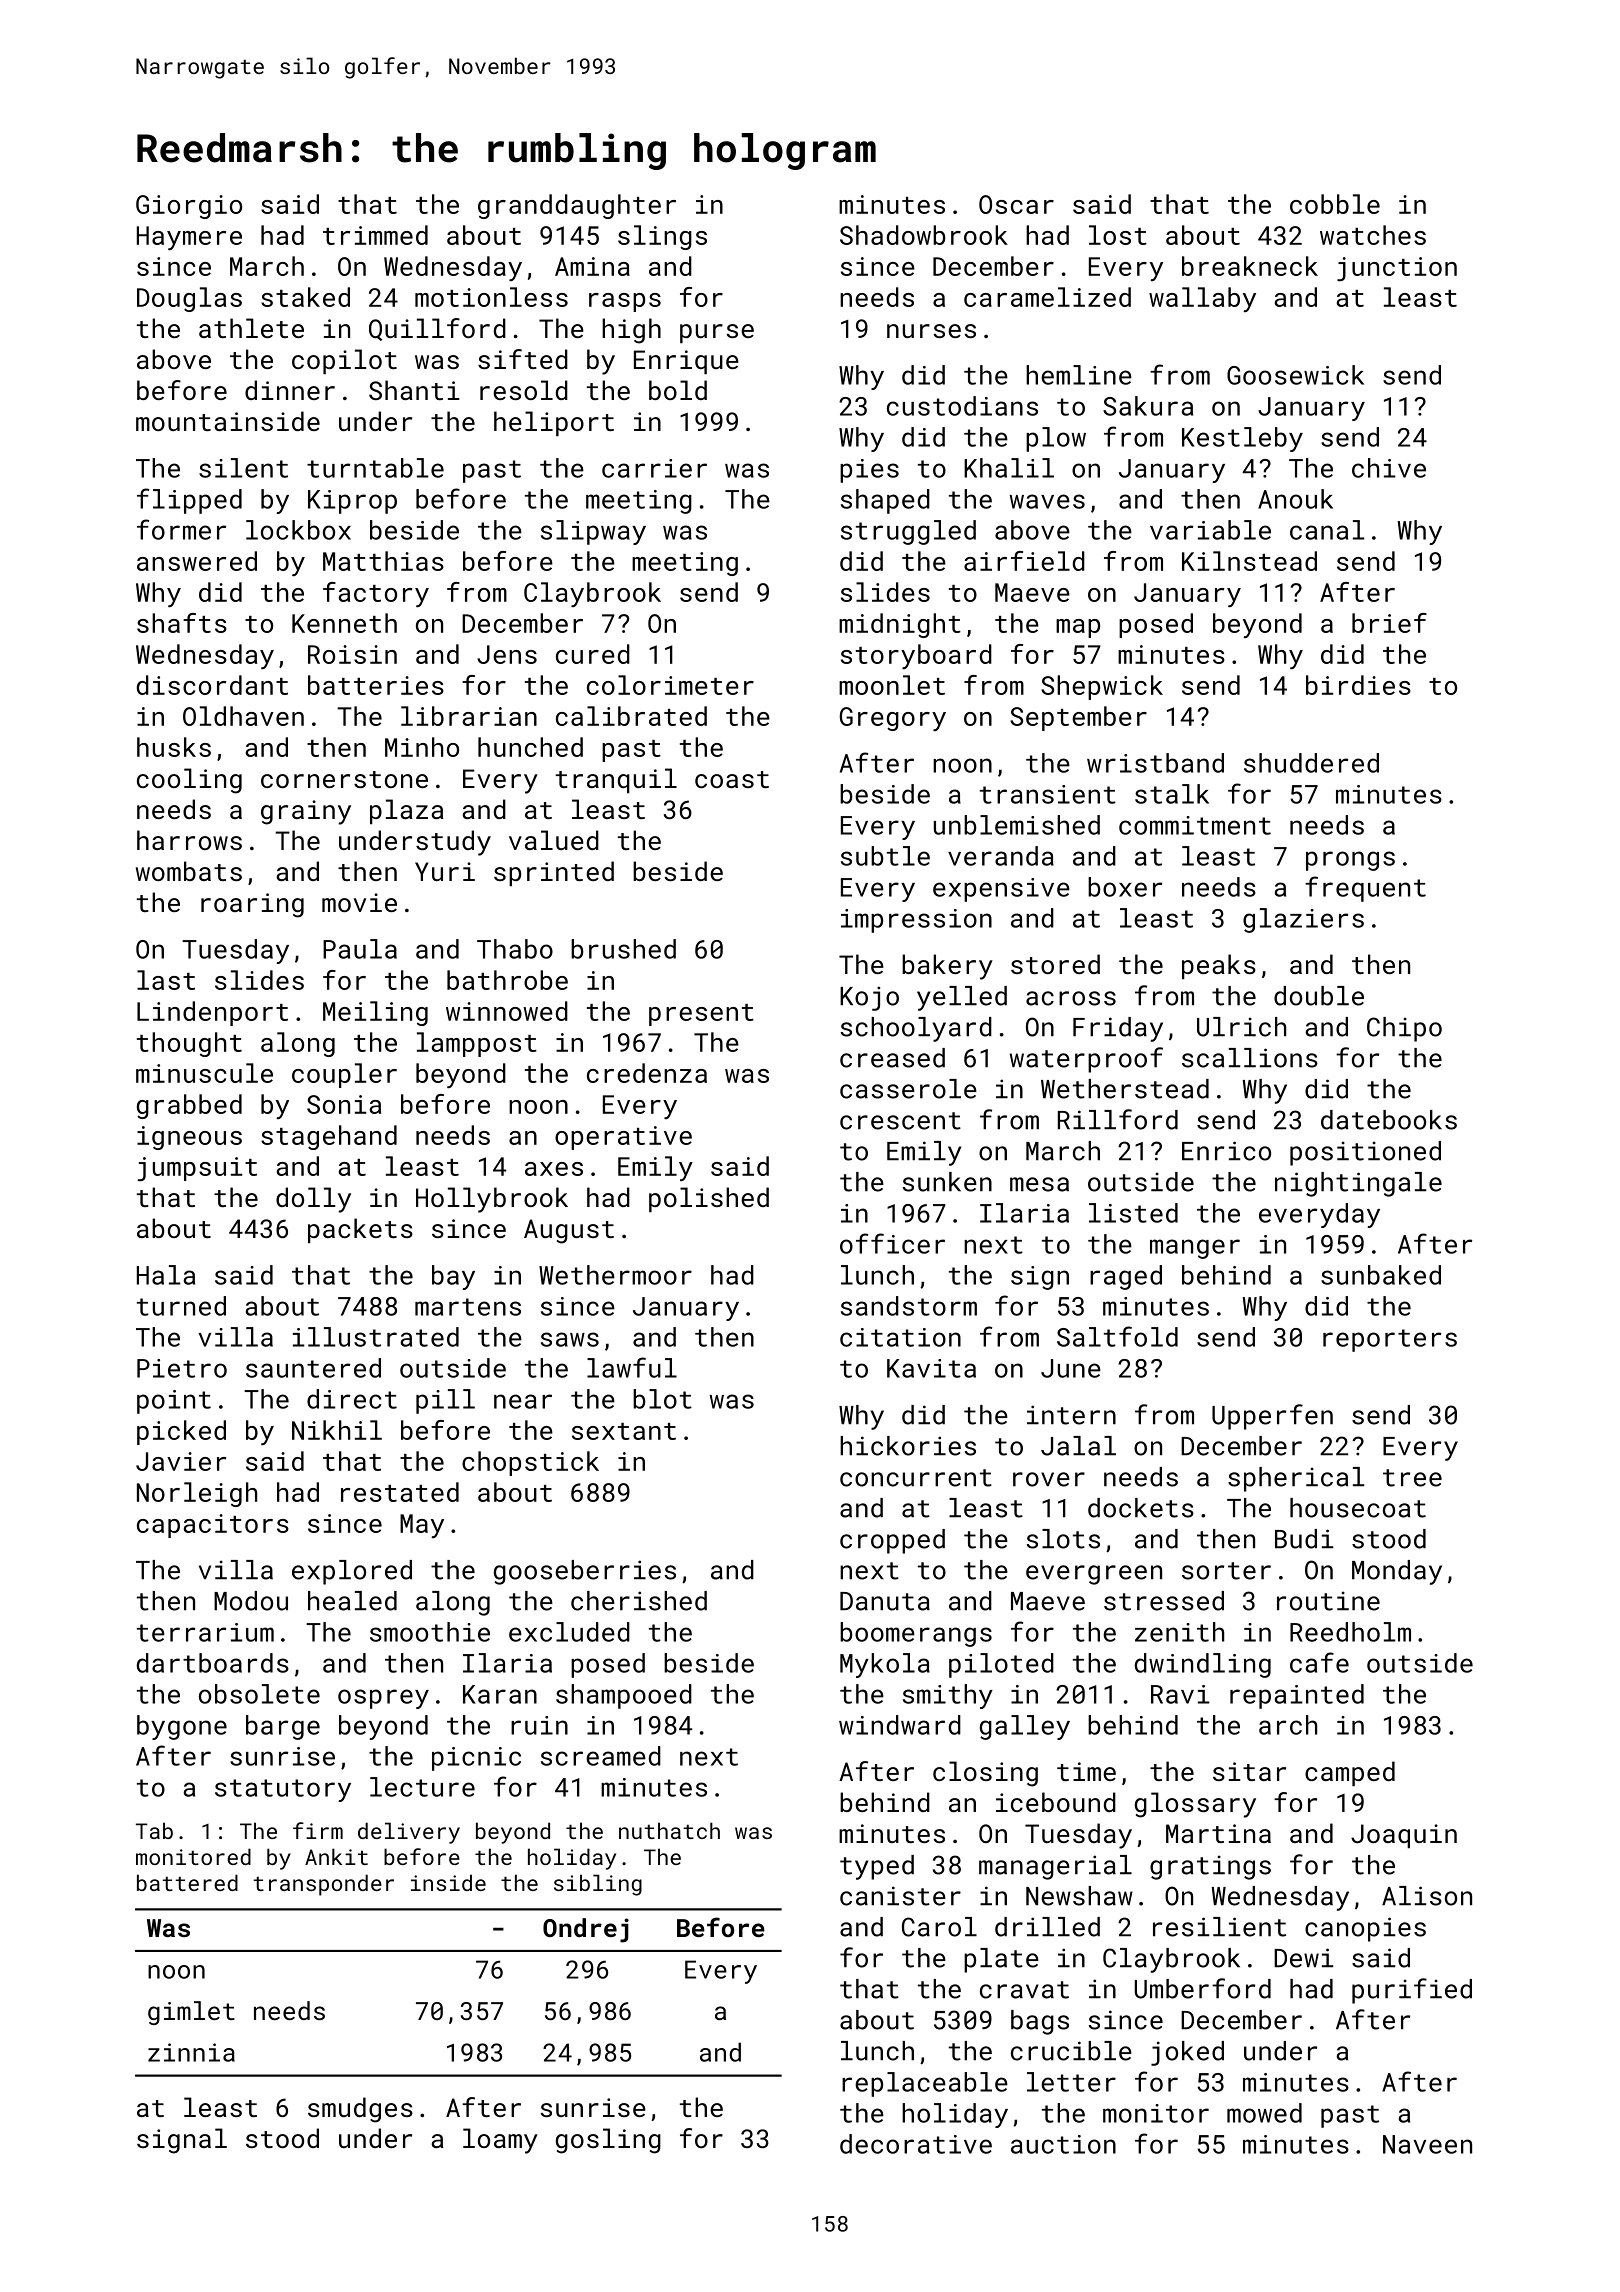 The height and width of the screenshot is (2292, 1620). Describe the element at coordinates (608, 2141) in the screenshot. I see `gosling` at that location.
